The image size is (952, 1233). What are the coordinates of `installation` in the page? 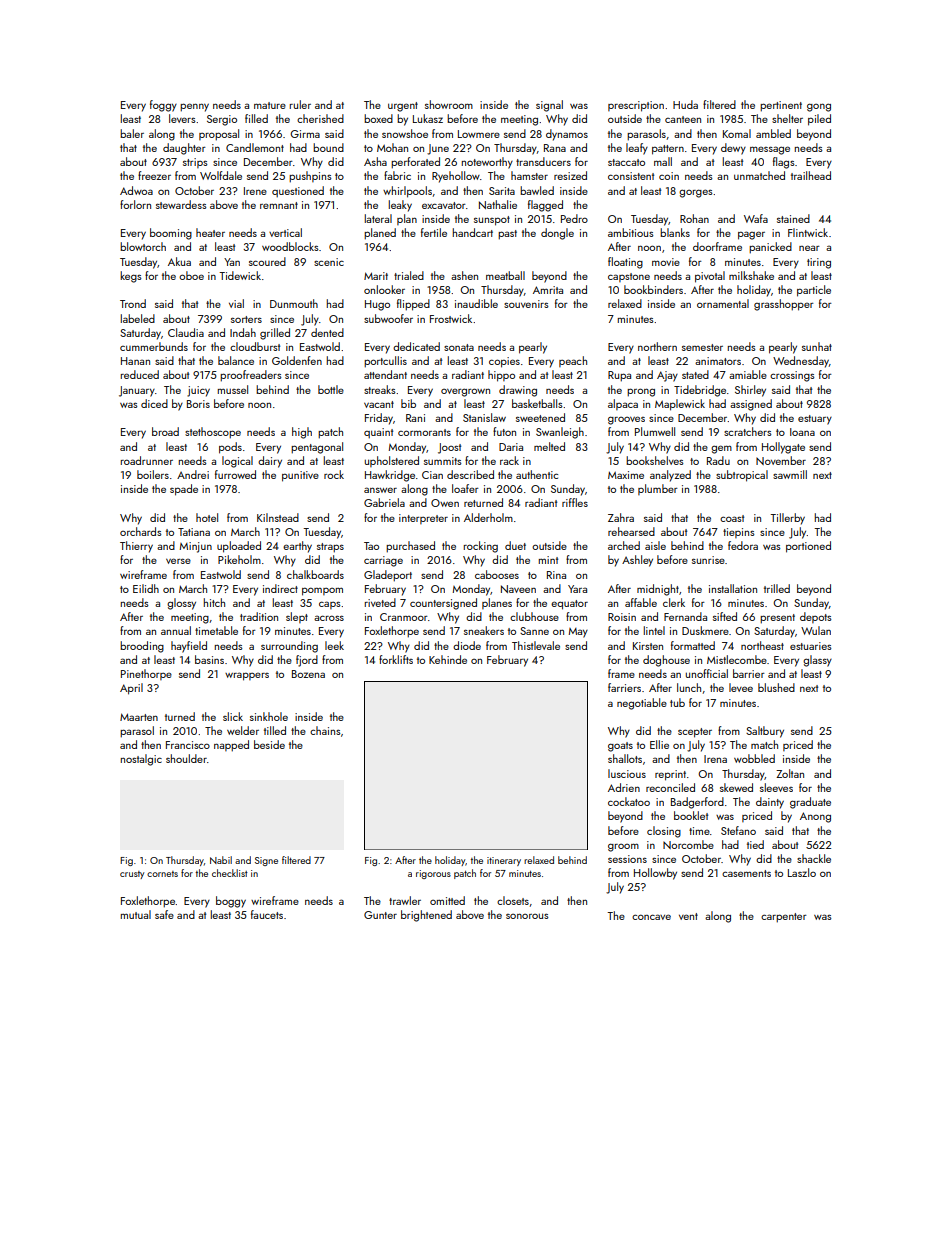 It's located at (733, 588).
